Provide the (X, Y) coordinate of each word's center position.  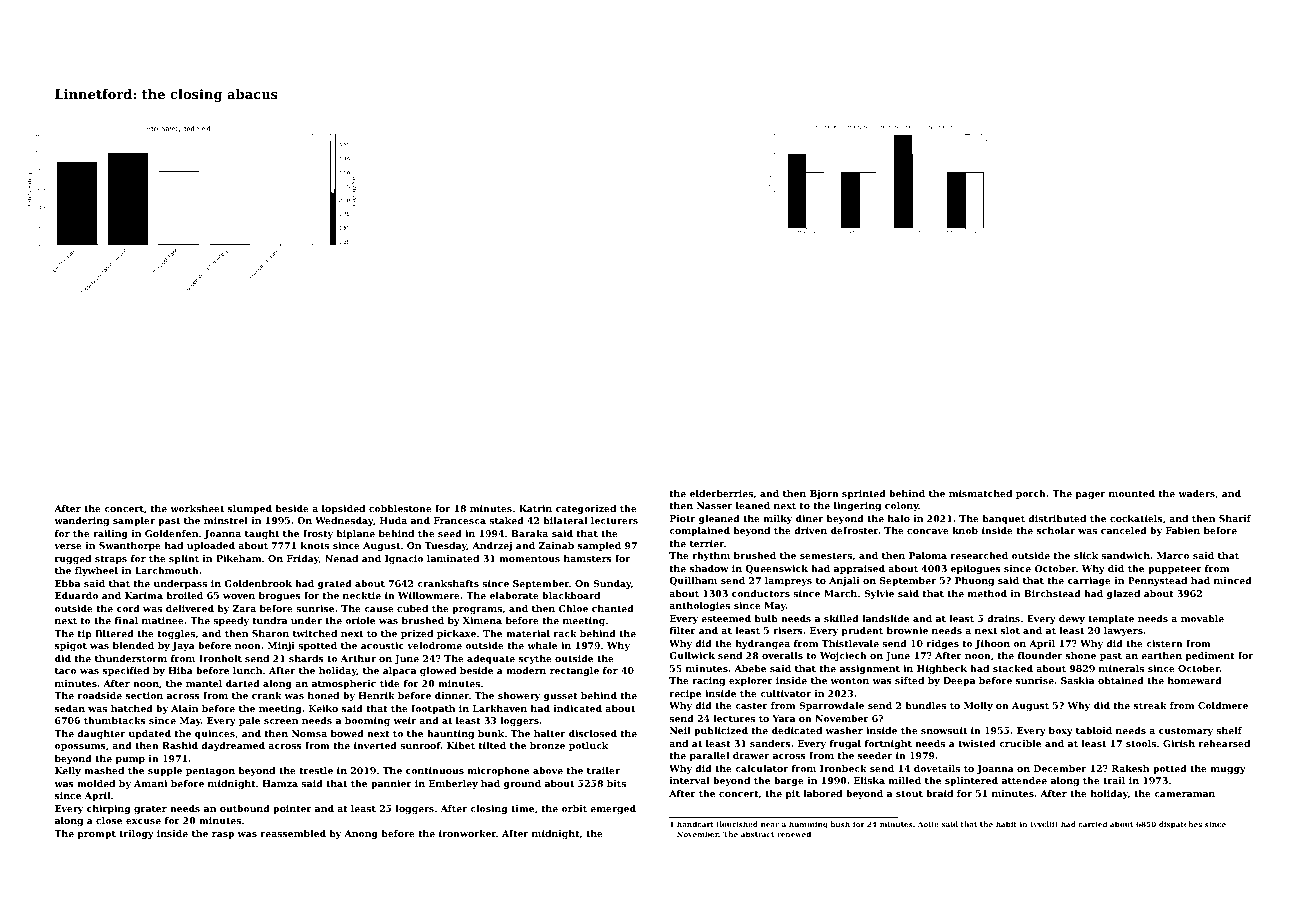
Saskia (1077, 680)
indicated (578, 708)
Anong (361, 834)
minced (1233, 580)
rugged (73, 559)
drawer (751, 755)
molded (96, 783)
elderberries (721, 493)
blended (133, 645)
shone (1081, 655)
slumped (250, 509)
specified (126, 671)
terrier (707, 543)
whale (542, 645)
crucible (1020, 743)
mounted (1132, 493)
